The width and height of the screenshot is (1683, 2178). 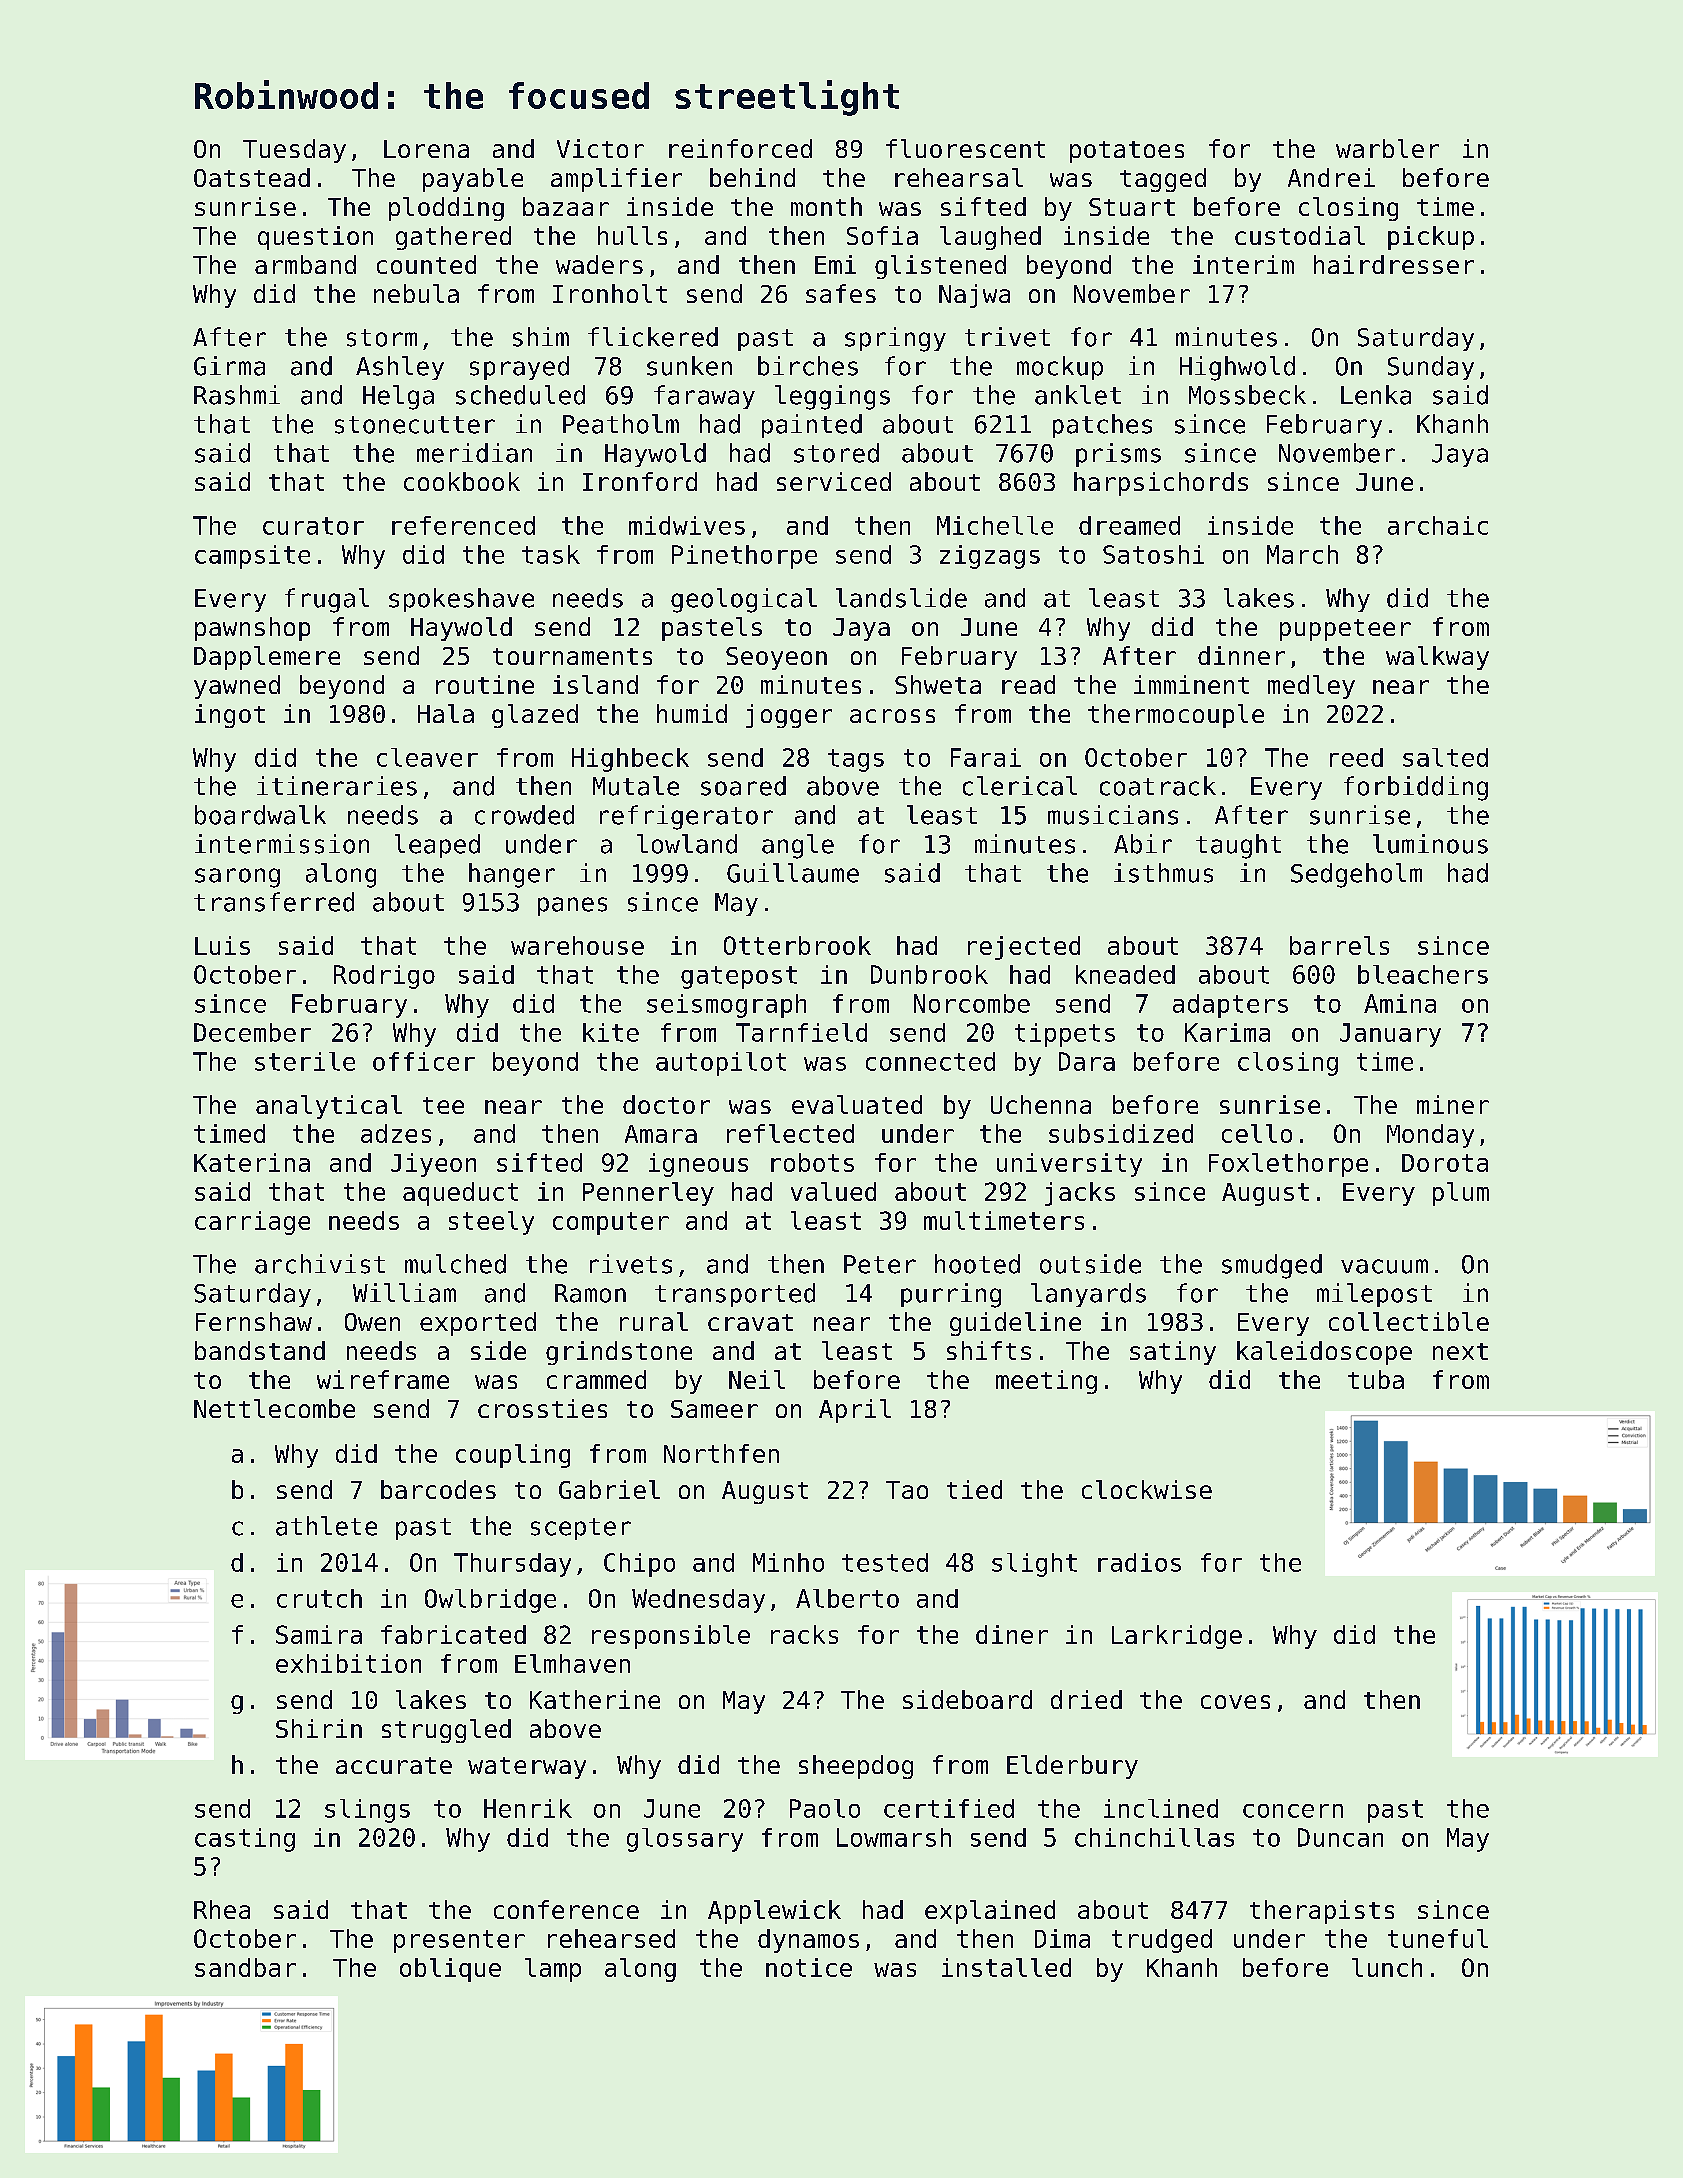 What do you see at coordinates (965, 148) in the screenshot?
I see `fluorescent` at bounding box center [965, 148].
